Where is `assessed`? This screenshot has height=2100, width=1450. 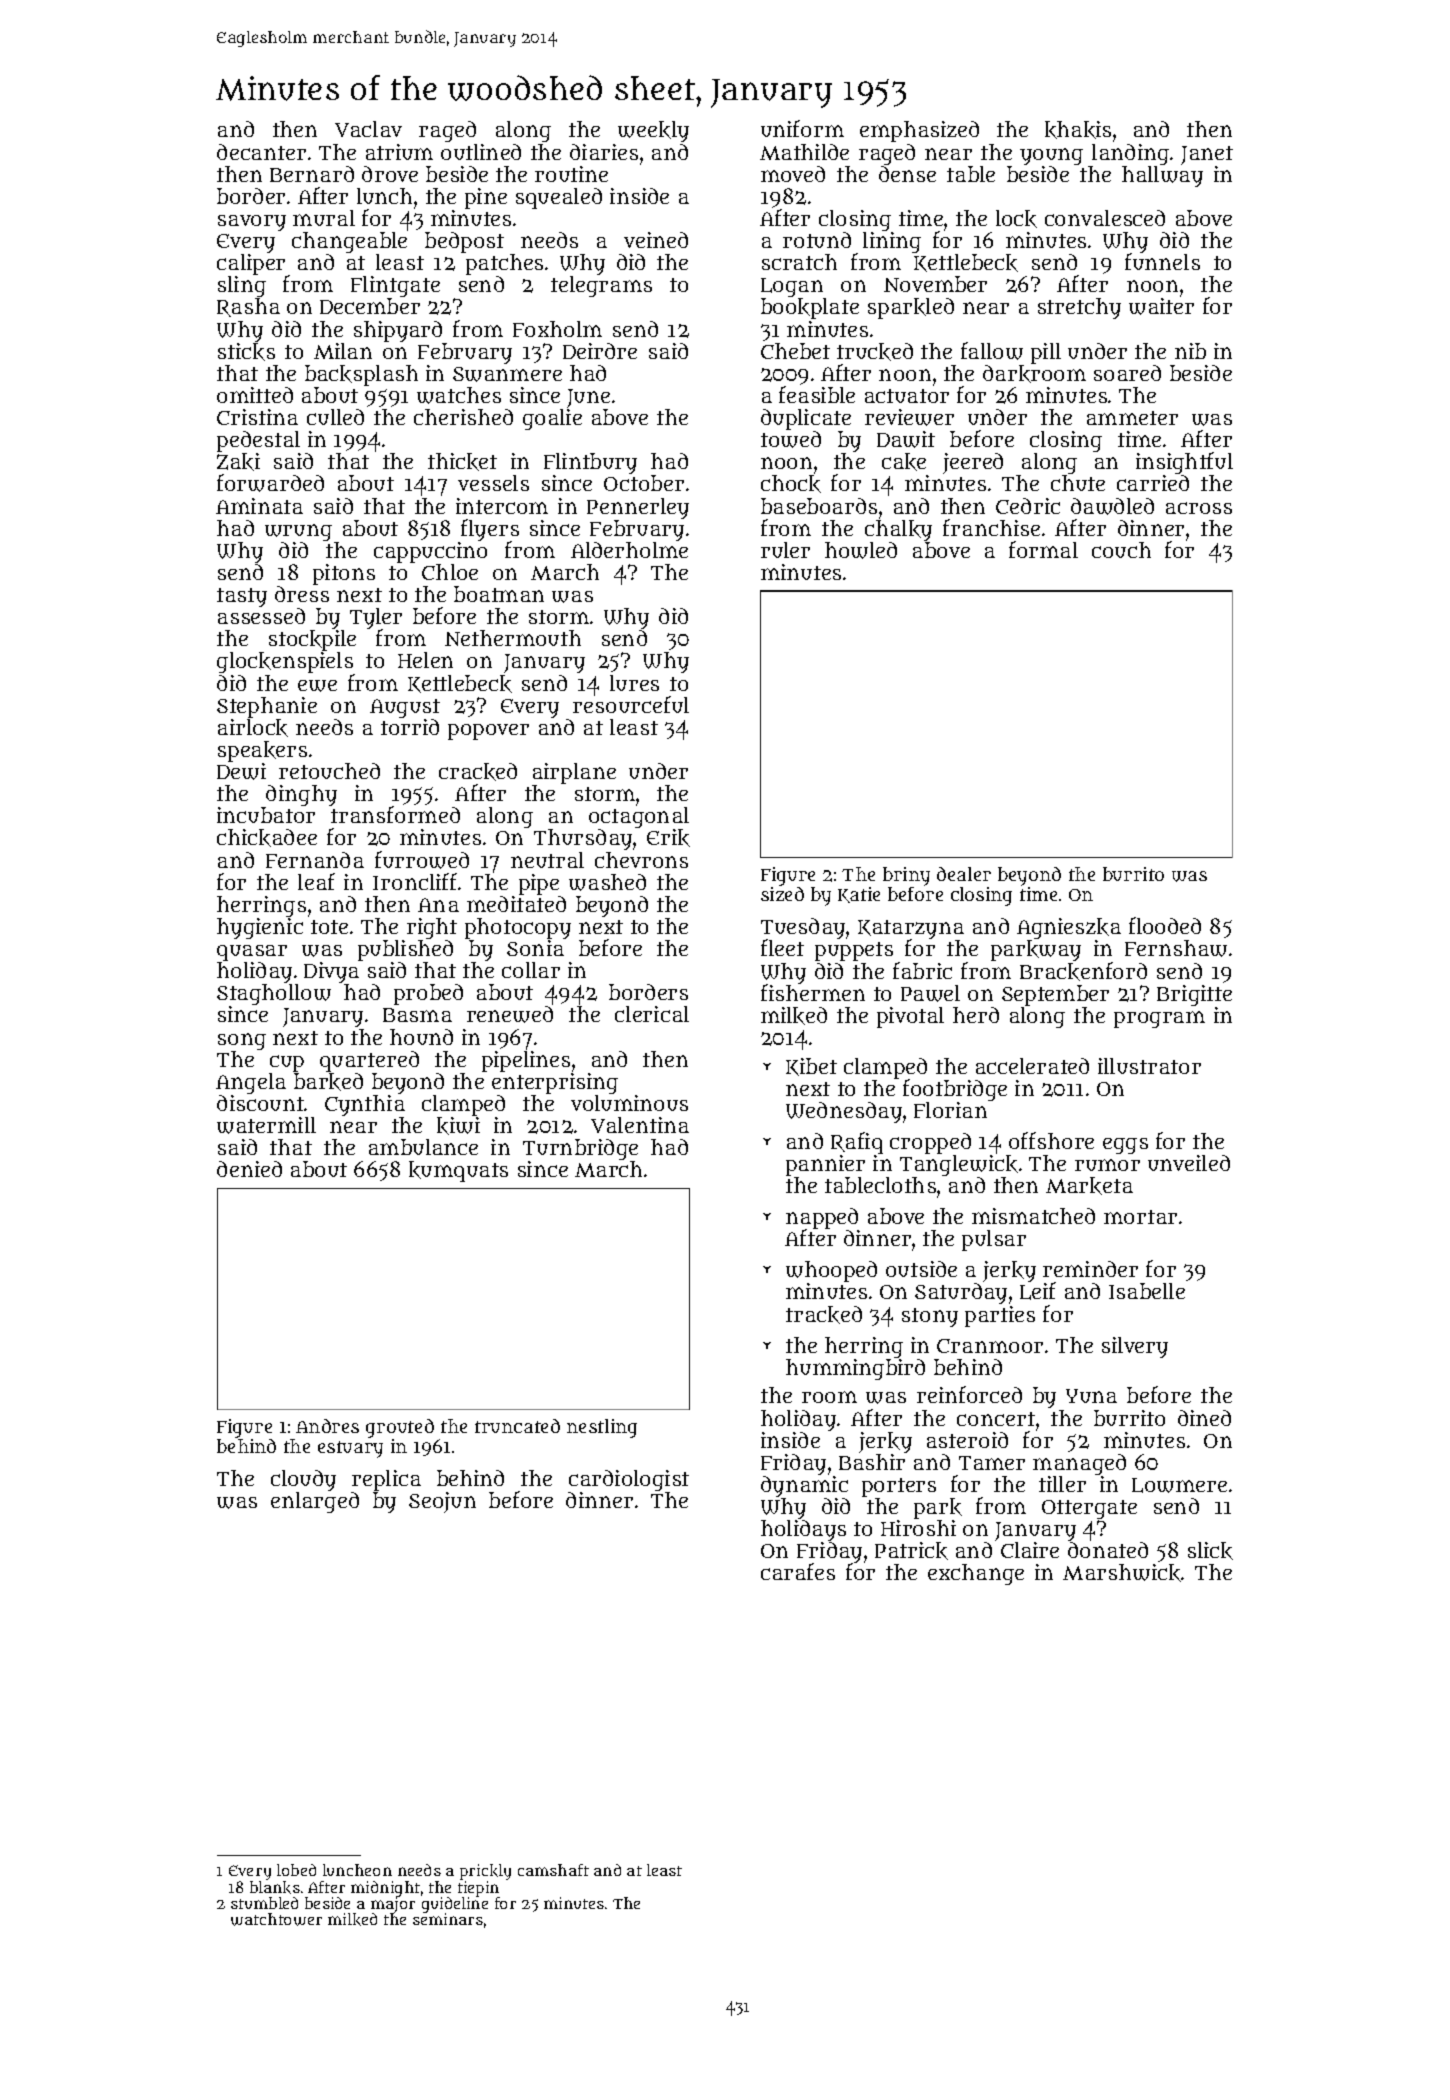 assessed is located at coordinates (261, 616).
